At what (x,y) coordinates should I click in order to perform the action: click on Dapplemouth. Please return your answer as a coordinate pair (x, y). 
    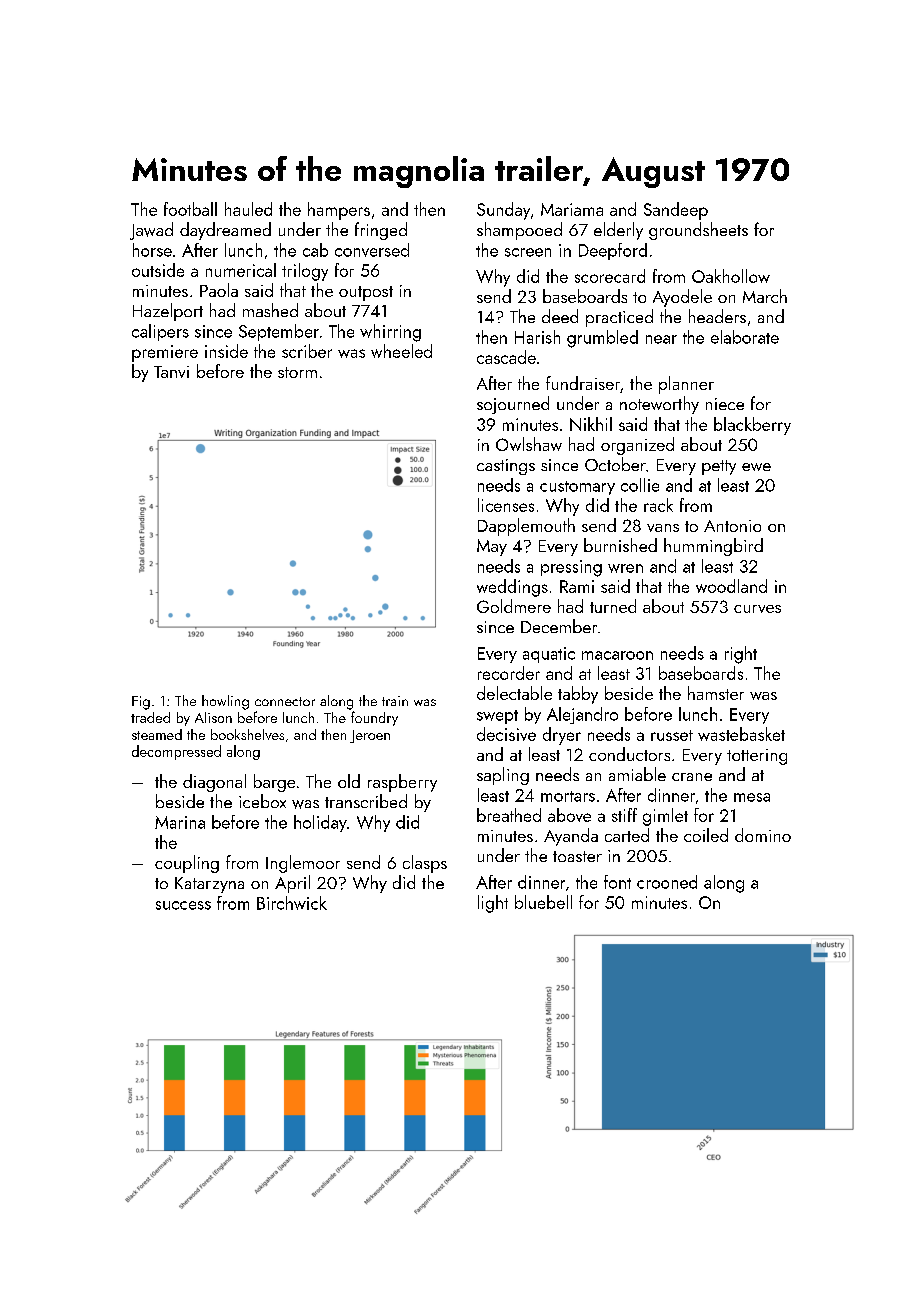
    Looking at the image, I should click on (526, 527).
